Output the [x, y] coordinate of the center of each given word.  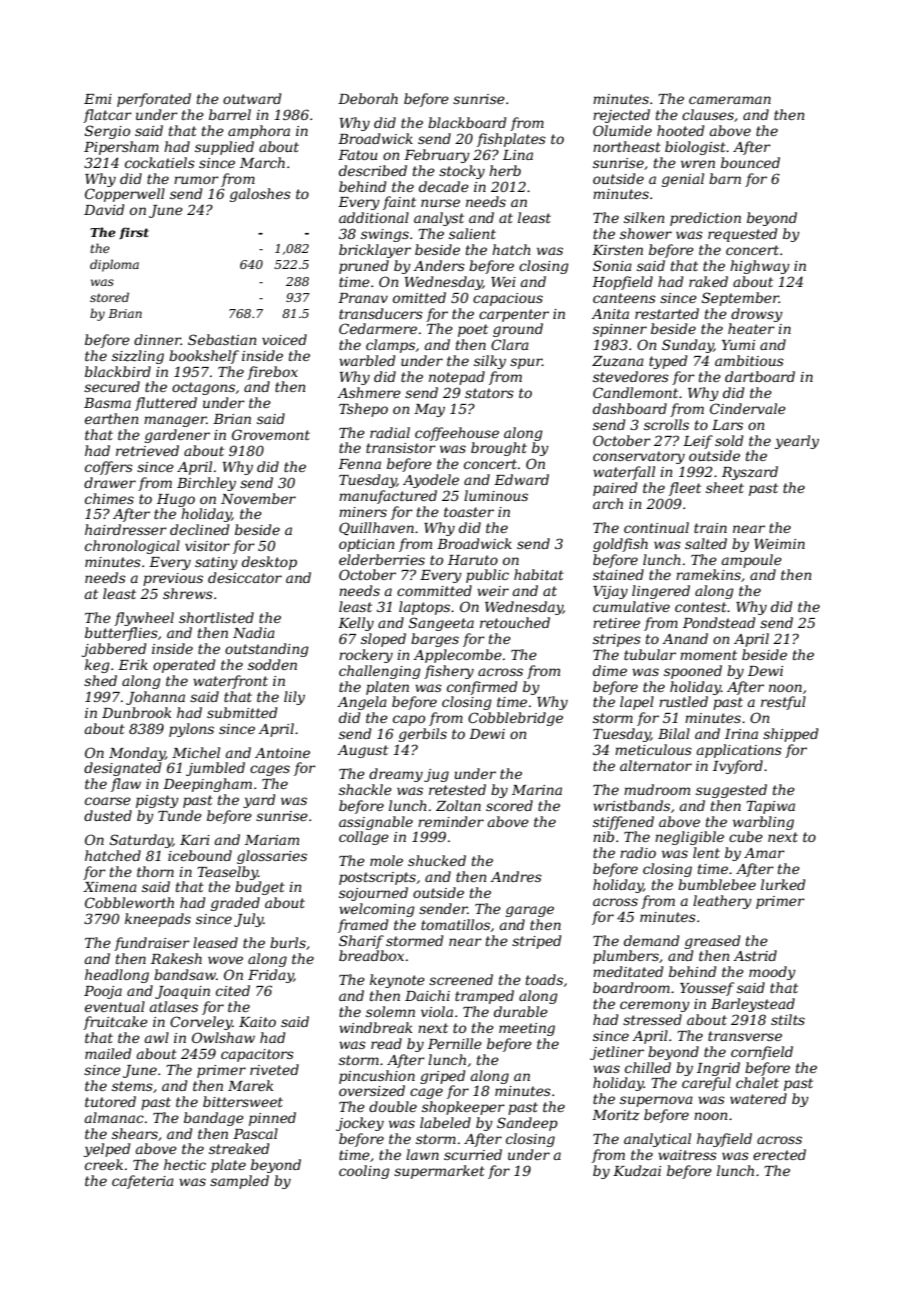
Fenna [359, 464]
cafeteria [143, 1182]
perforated [154, 100]
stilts [788, 1019]
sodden [272, 664]
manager [175, 421]
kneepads [158, 920]
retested [457, 789]
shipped [790, 735]
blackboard [467, 122]
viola [437, 1011]
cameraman [730, 100]
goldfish [620, 545]
